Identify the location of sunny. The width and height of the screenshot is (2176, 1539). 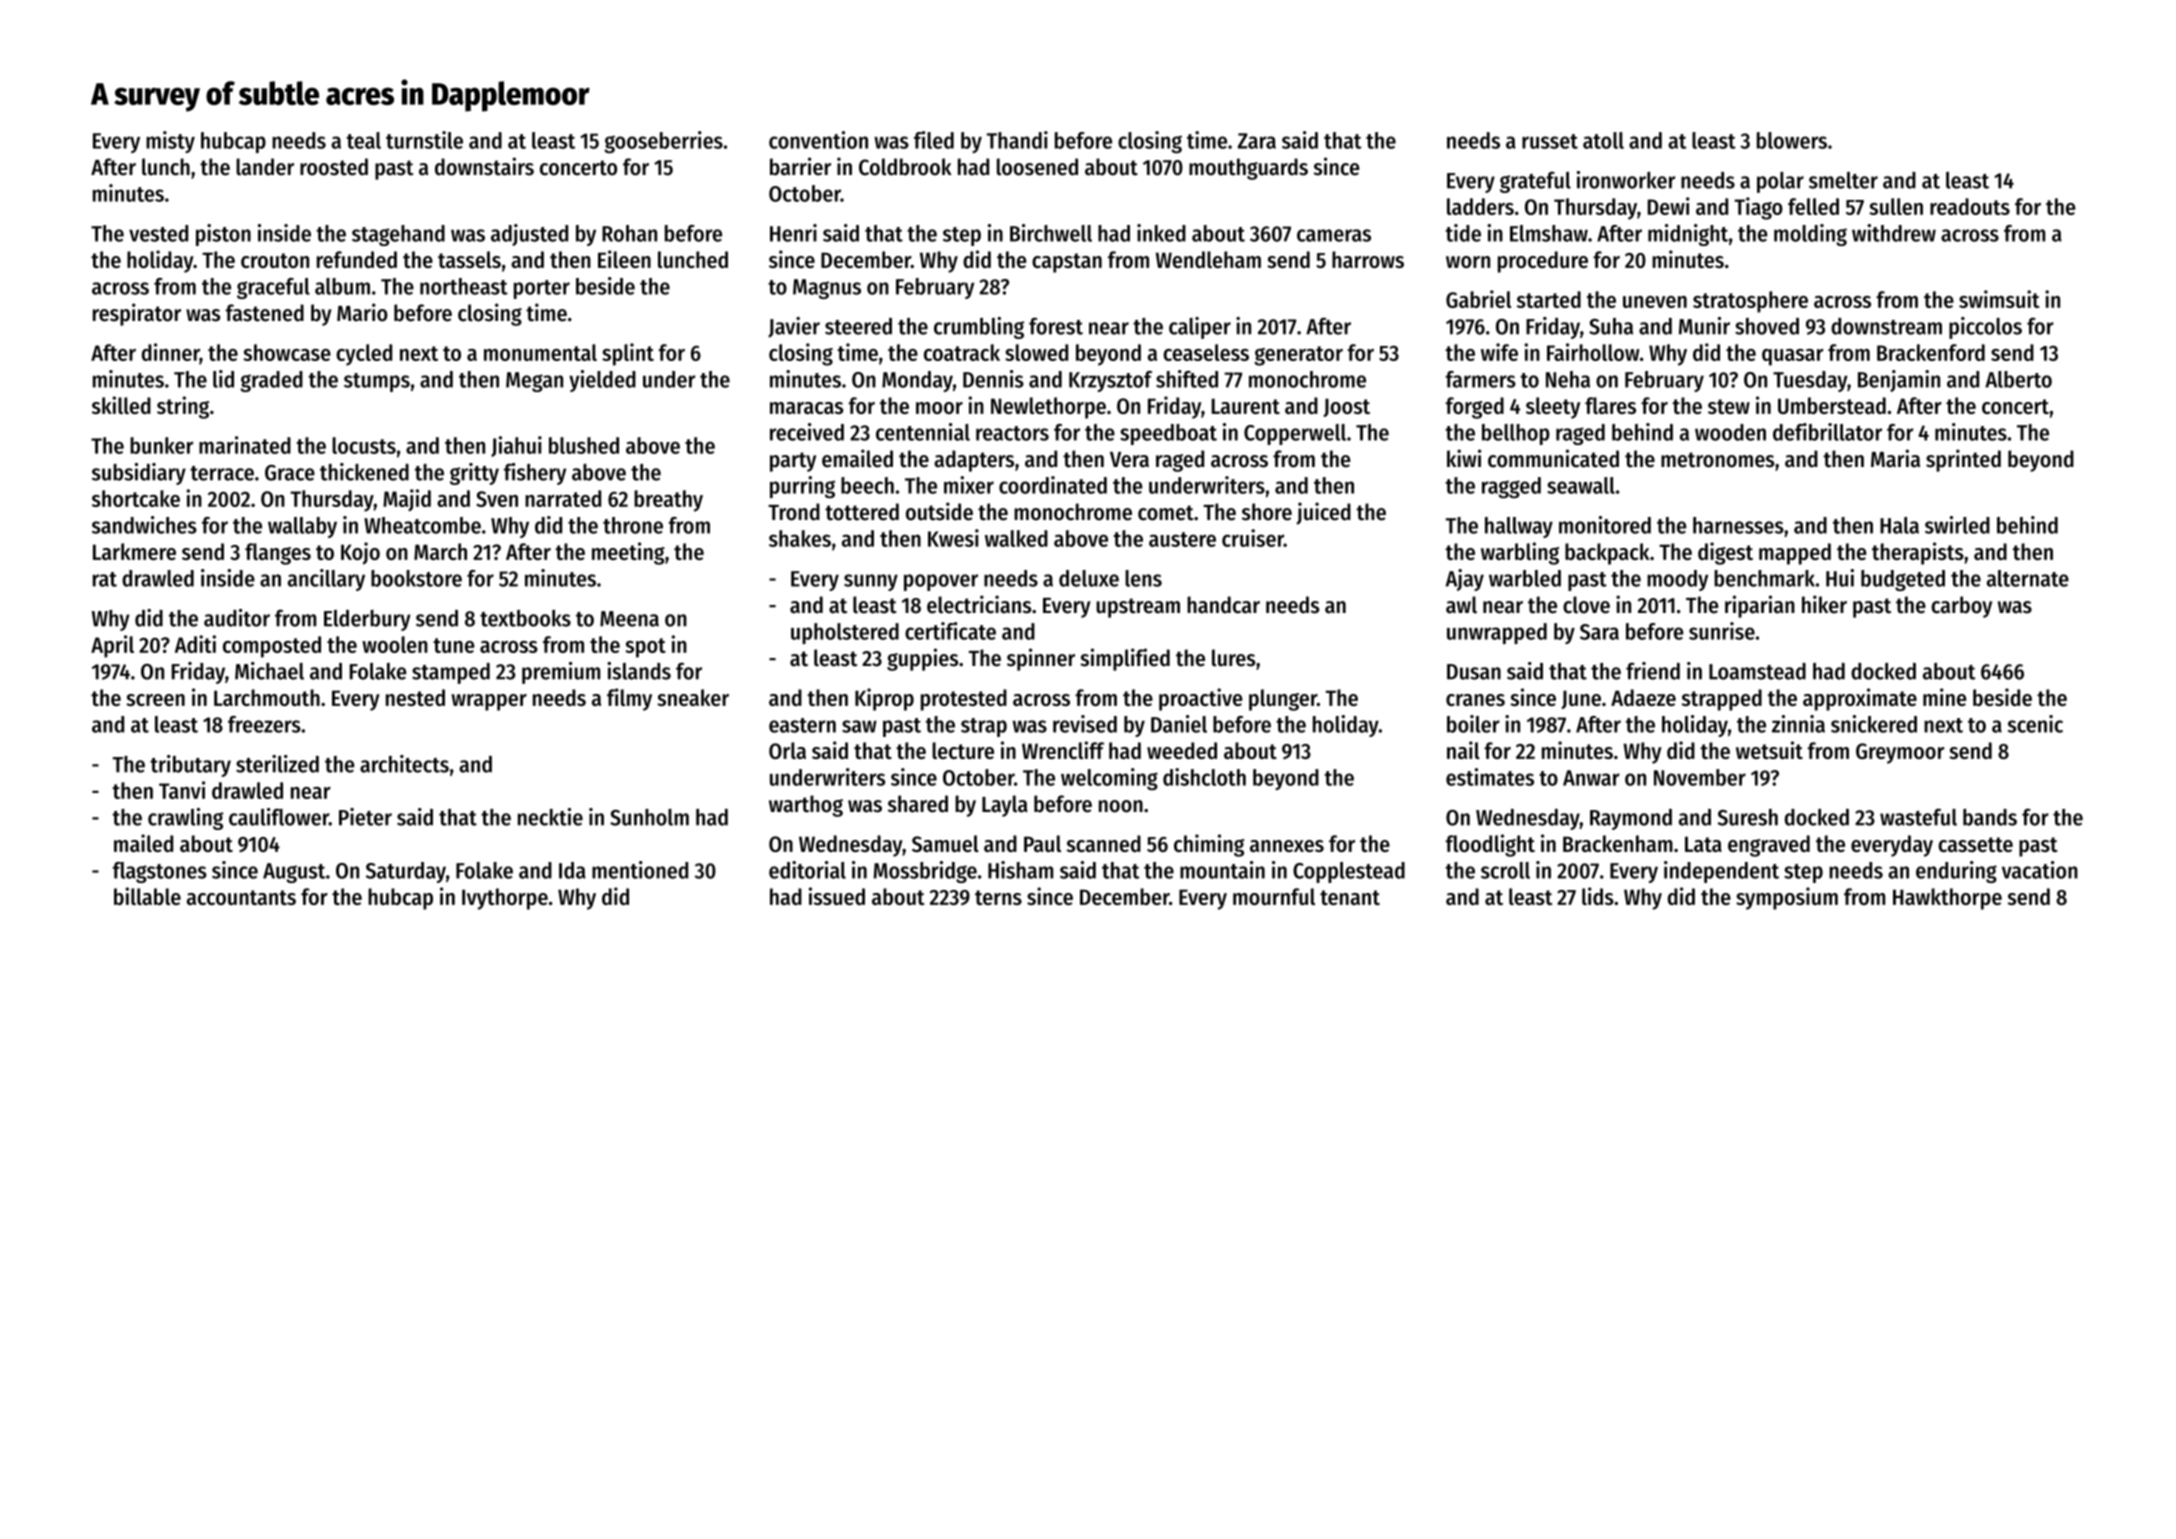
(871, 582).
